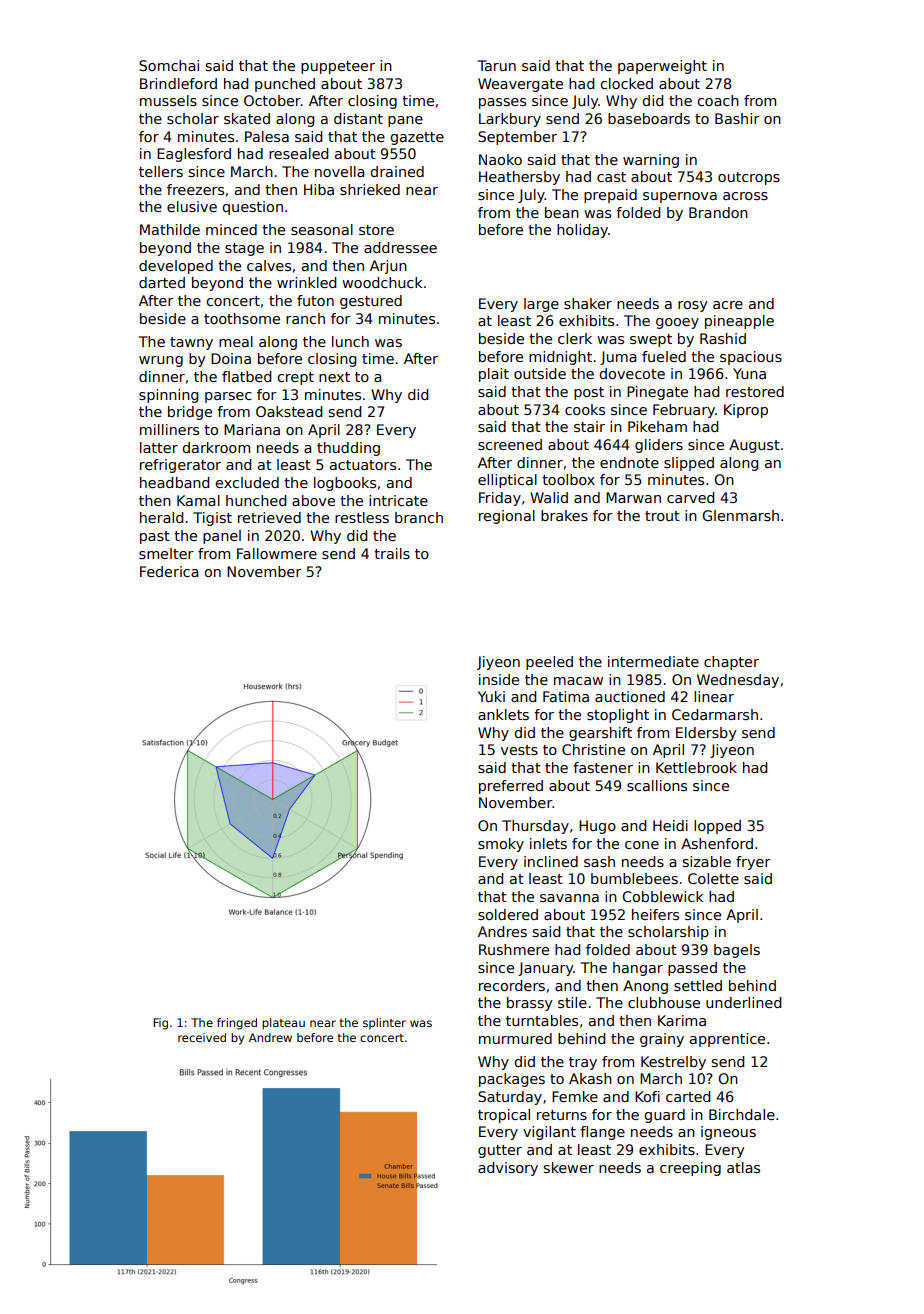 This image has height=1314, width=924. I want to click on tellers, so click(161, 171).
